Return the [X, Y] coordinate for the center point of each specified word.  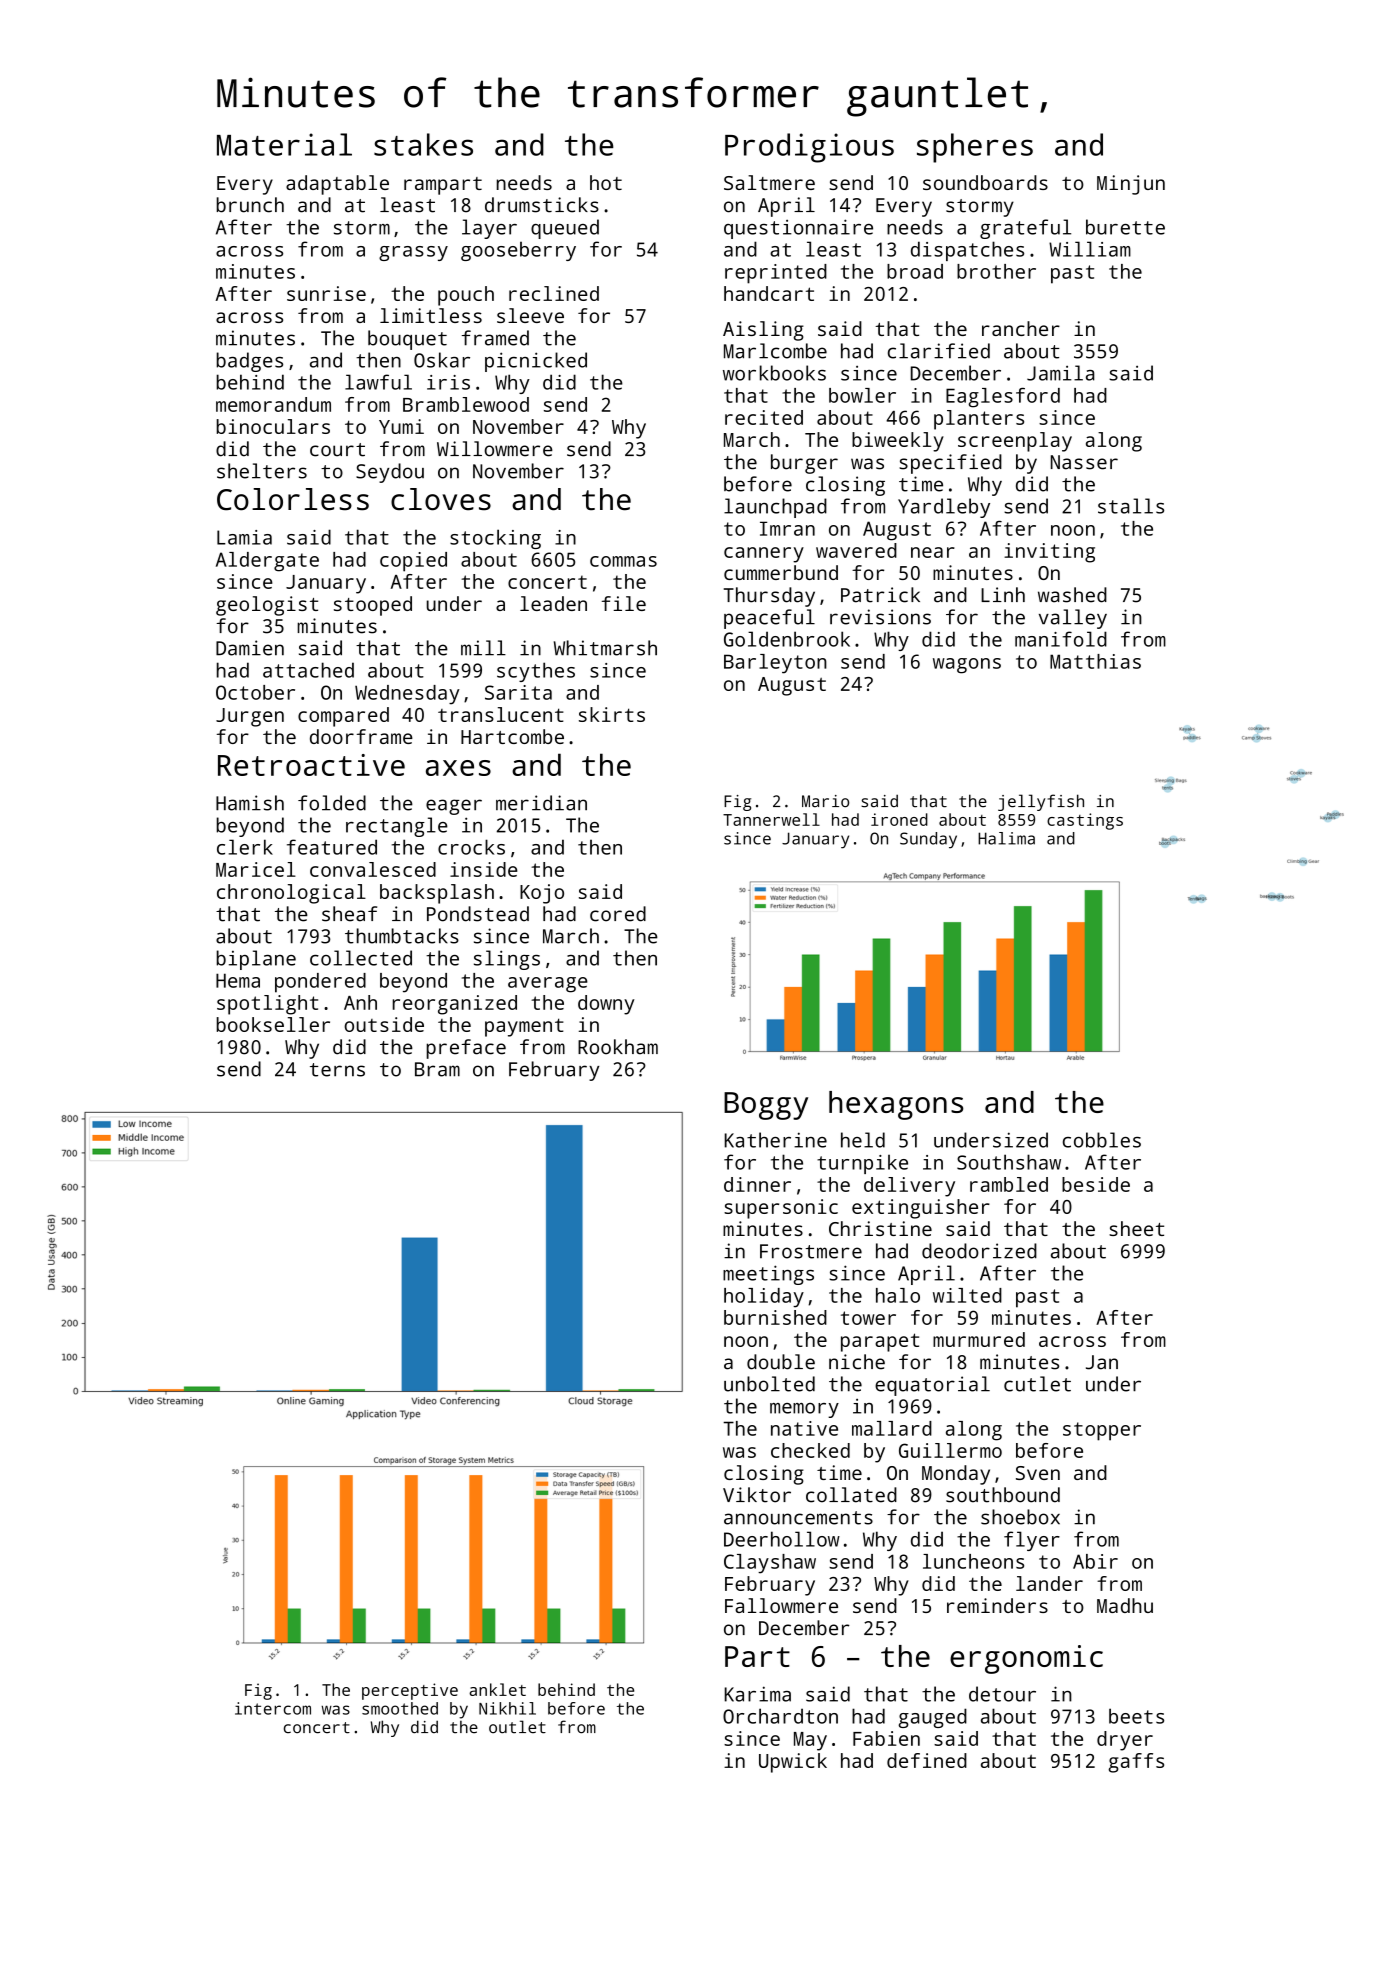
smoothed [400, 1708]
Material [284, 144]
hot [606, 182]
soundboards [985, 182]
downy [606, 1005]
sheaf [349, 914]
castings [1085, 821]
